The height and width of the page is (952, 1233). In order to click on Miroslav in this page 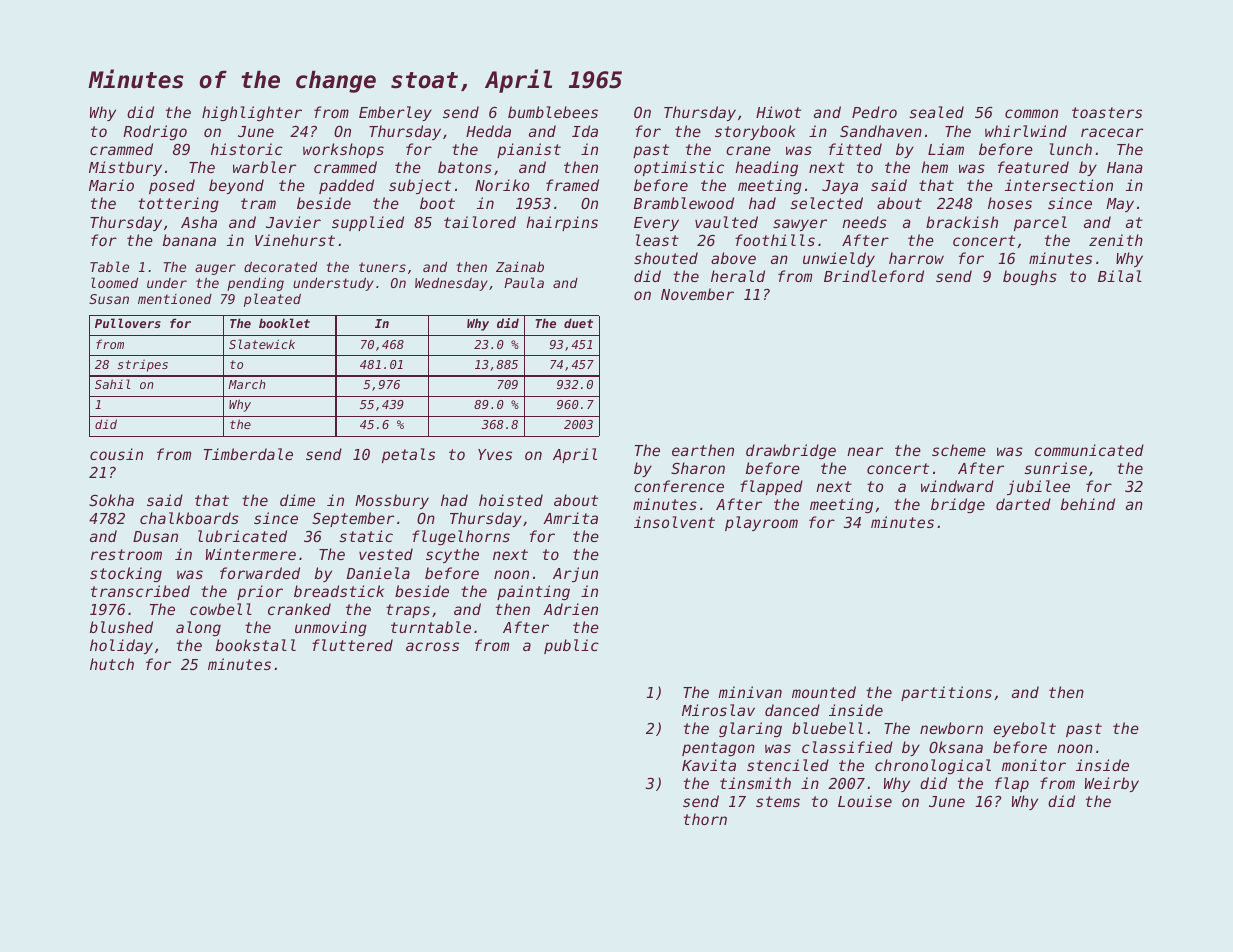, I will do `click(718, 710)`.
